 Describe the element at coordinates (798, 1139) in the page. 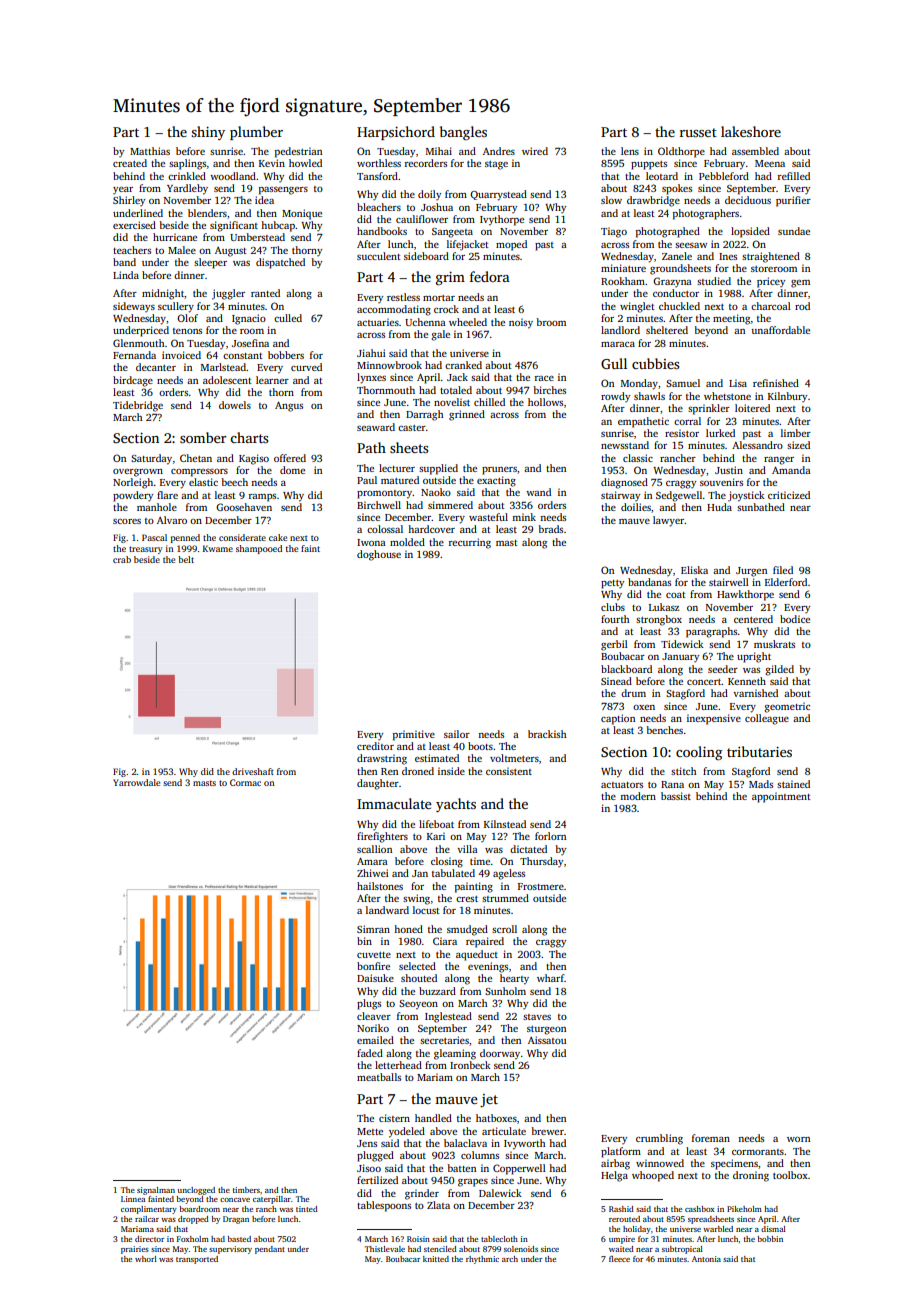

I see `worn` at that location.
